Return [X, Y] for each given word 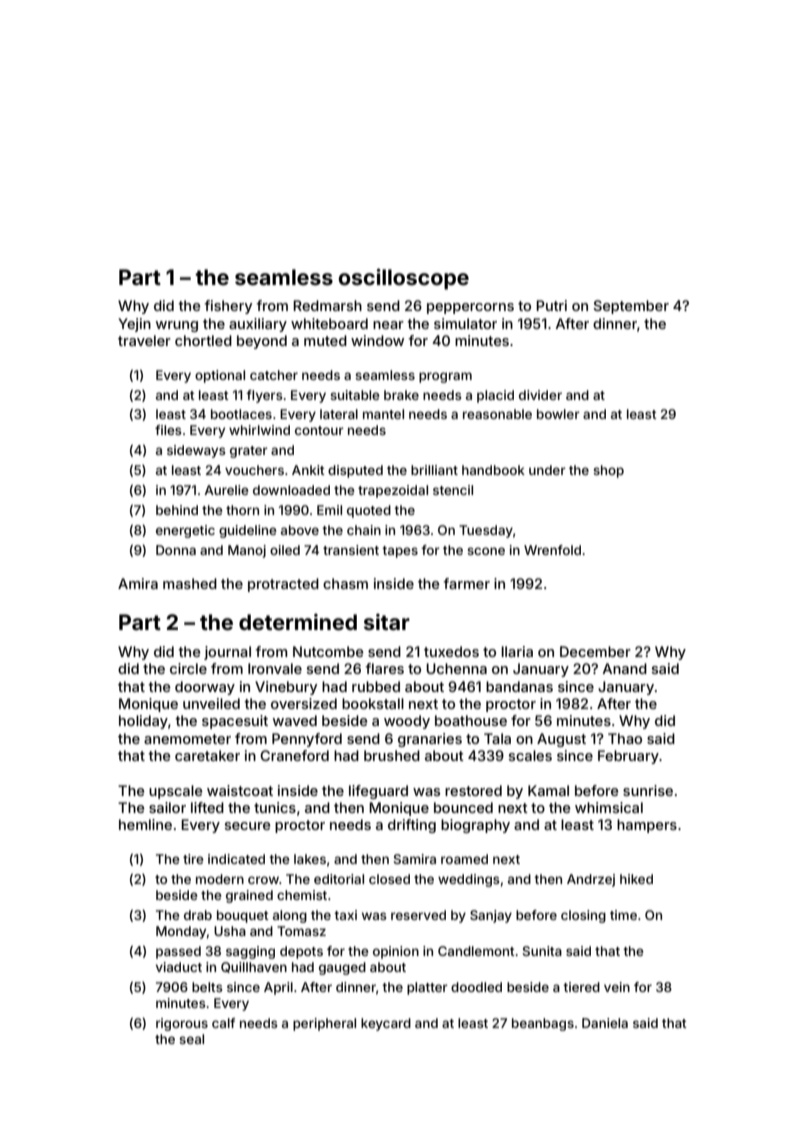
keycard [386, 1024]
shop [608, 471]
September [631, 307]
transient [351, 550]
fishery [228, 307]
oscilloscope [404, 279]
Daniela [605, 1023]
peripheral [324, 1024]
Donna [176, 550]
